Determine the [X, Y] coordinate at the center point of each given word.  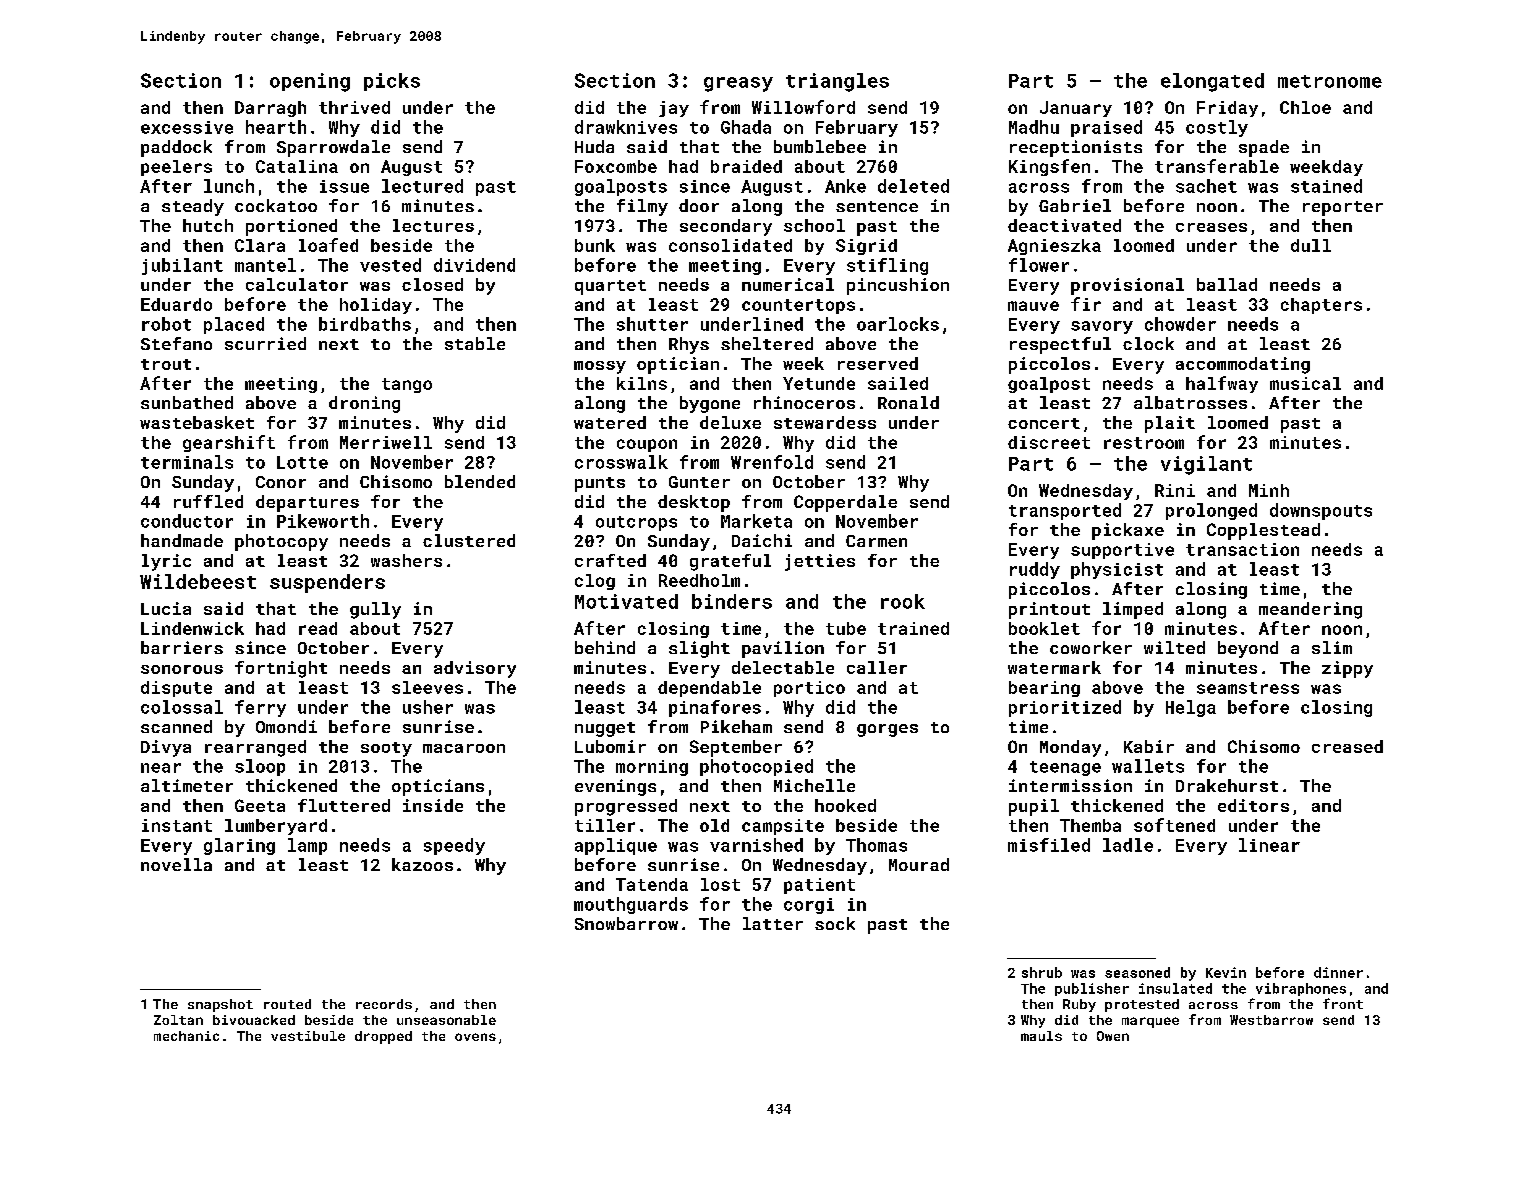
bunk [595, 245]
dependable [709, 689]
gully [375, 610]
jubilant [182, 266]
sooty [386, 749]
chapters [1321, 306]
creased [1347, 746]
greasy [738, 84]
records [384, 1004]
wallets [1148, 766]
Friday [1227, 109]
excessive [187, 127]
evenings [615, 787]
